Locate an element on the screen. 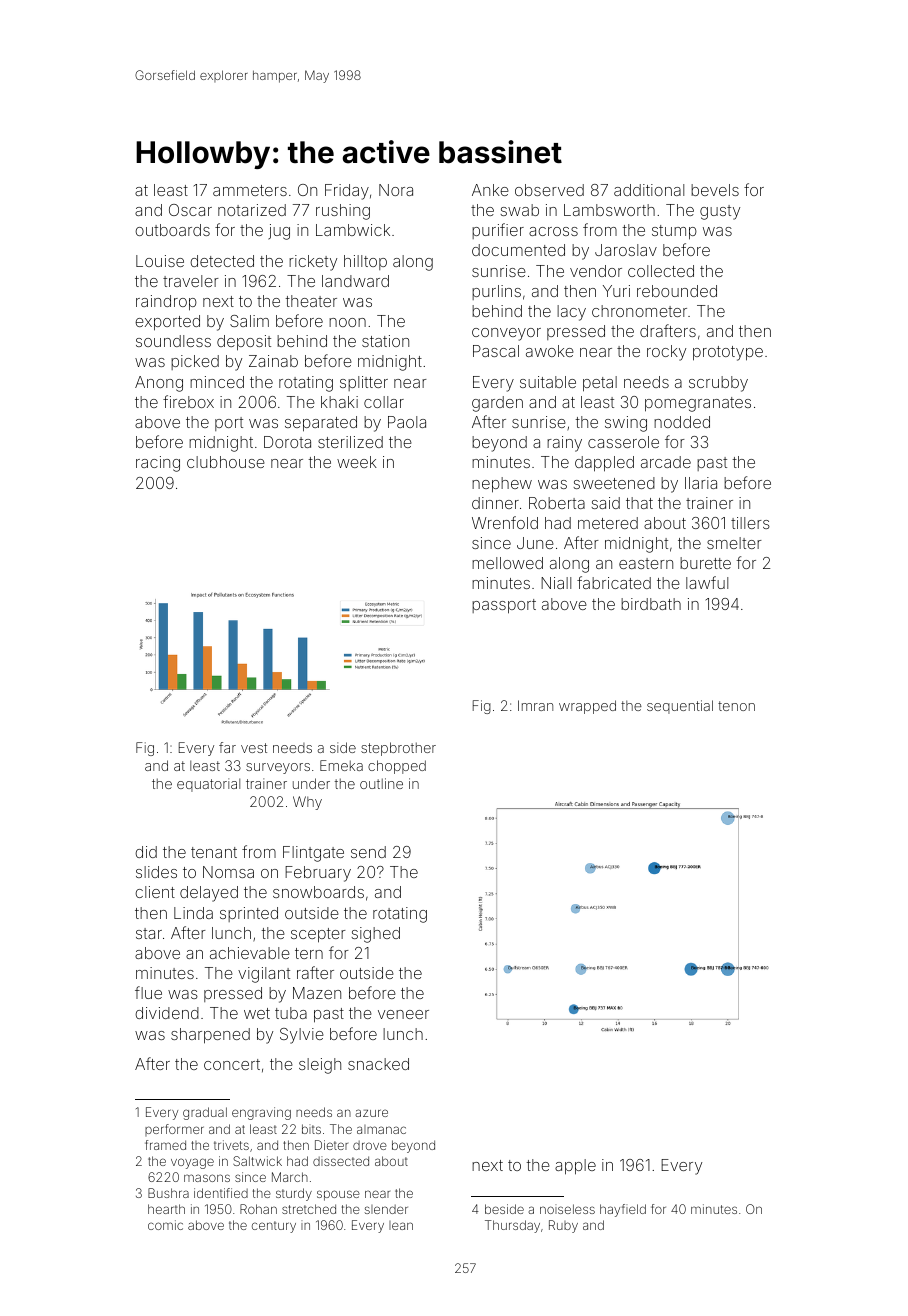 This screenshot has width=908, height=1316. identified is located at coordinates (221, 1193).
